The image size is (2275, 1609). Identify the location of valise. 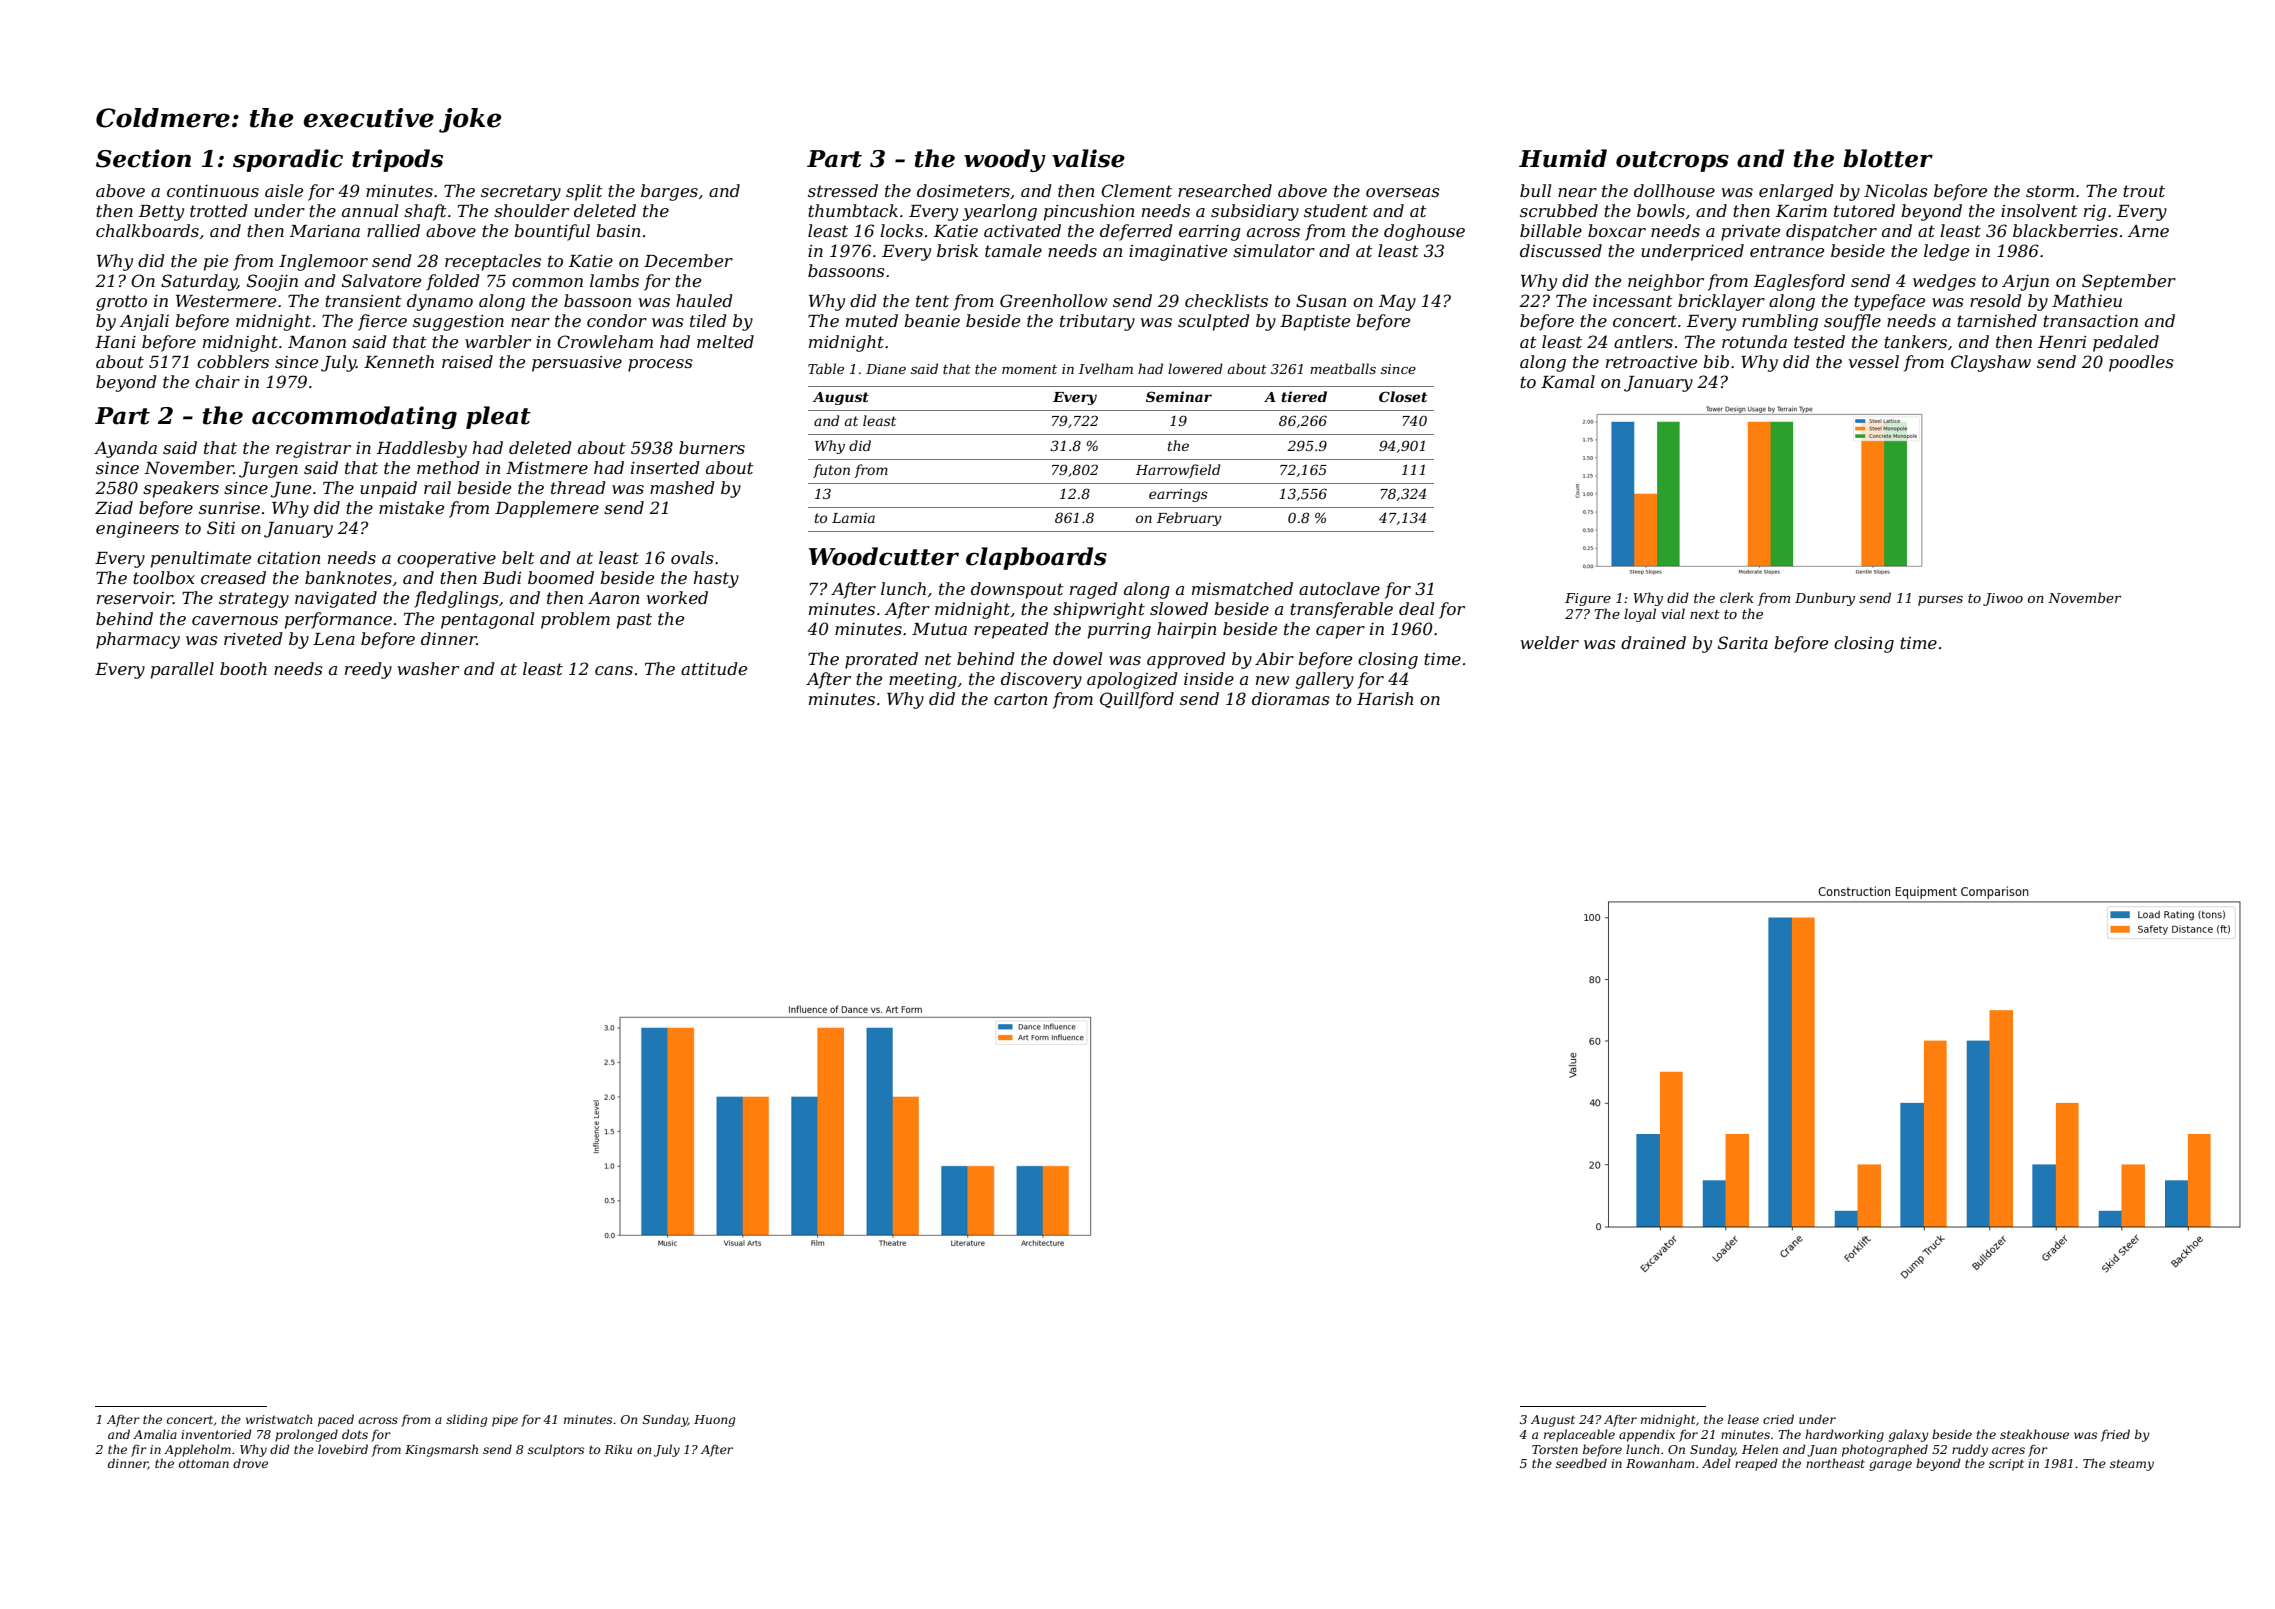
(1088, 158).
